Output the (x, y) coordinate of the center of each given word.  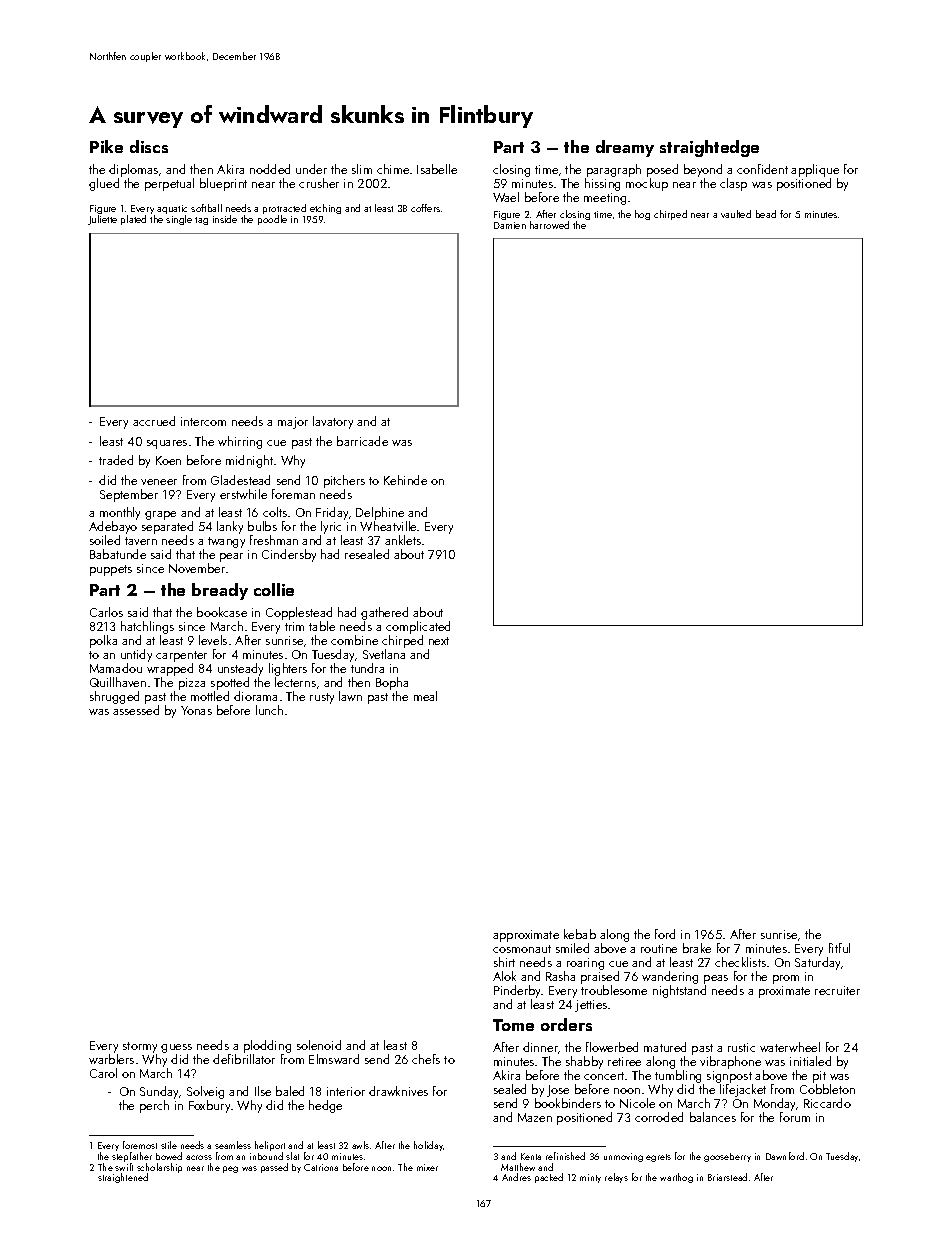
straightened (123, 1178)
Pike (106, 146)
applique (815, 170)
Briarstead (727, 1177)
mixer (427, 1167)
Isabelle (437, 169)
